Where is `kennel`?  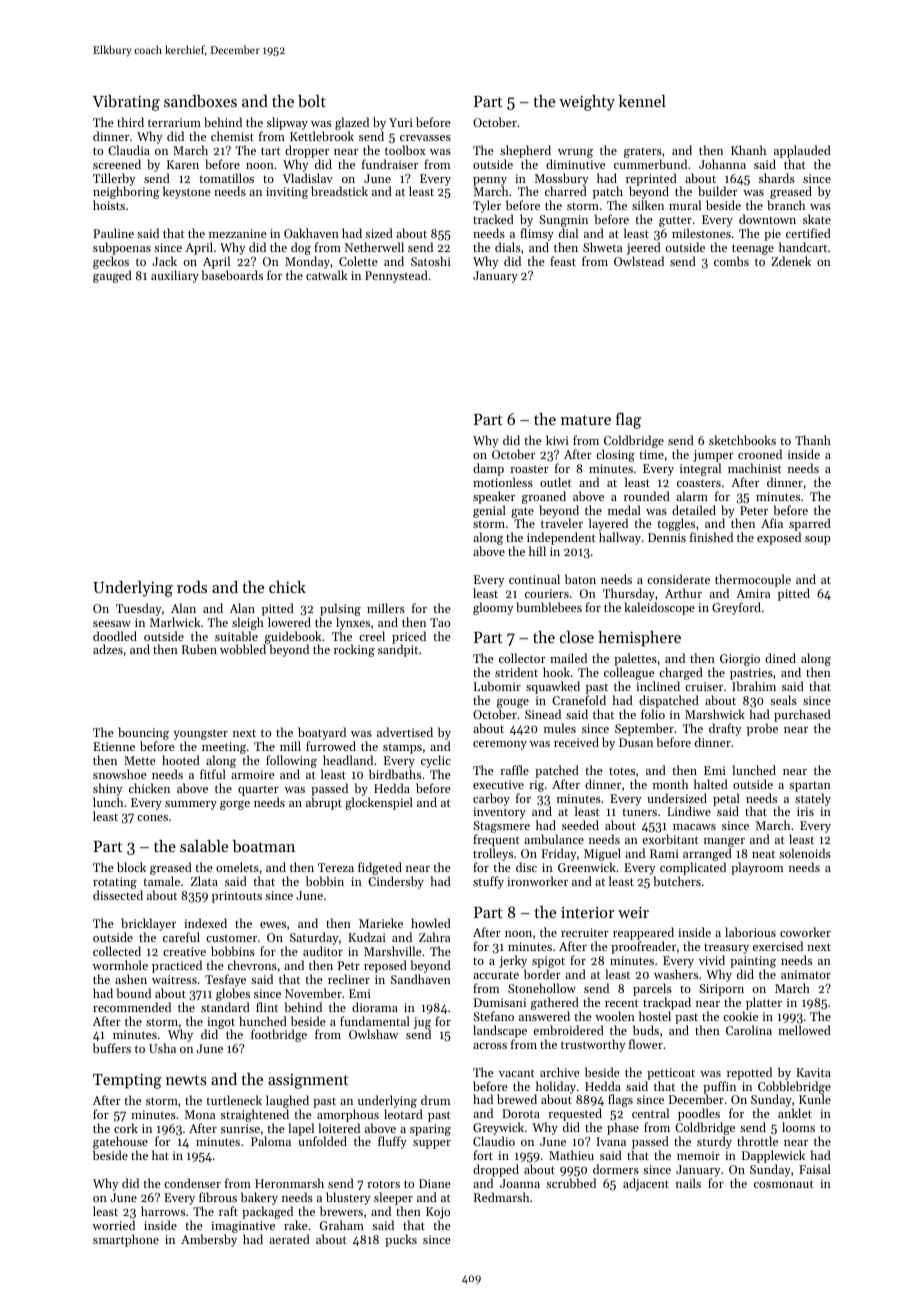
kennel is located at coordinates (642, 101).
